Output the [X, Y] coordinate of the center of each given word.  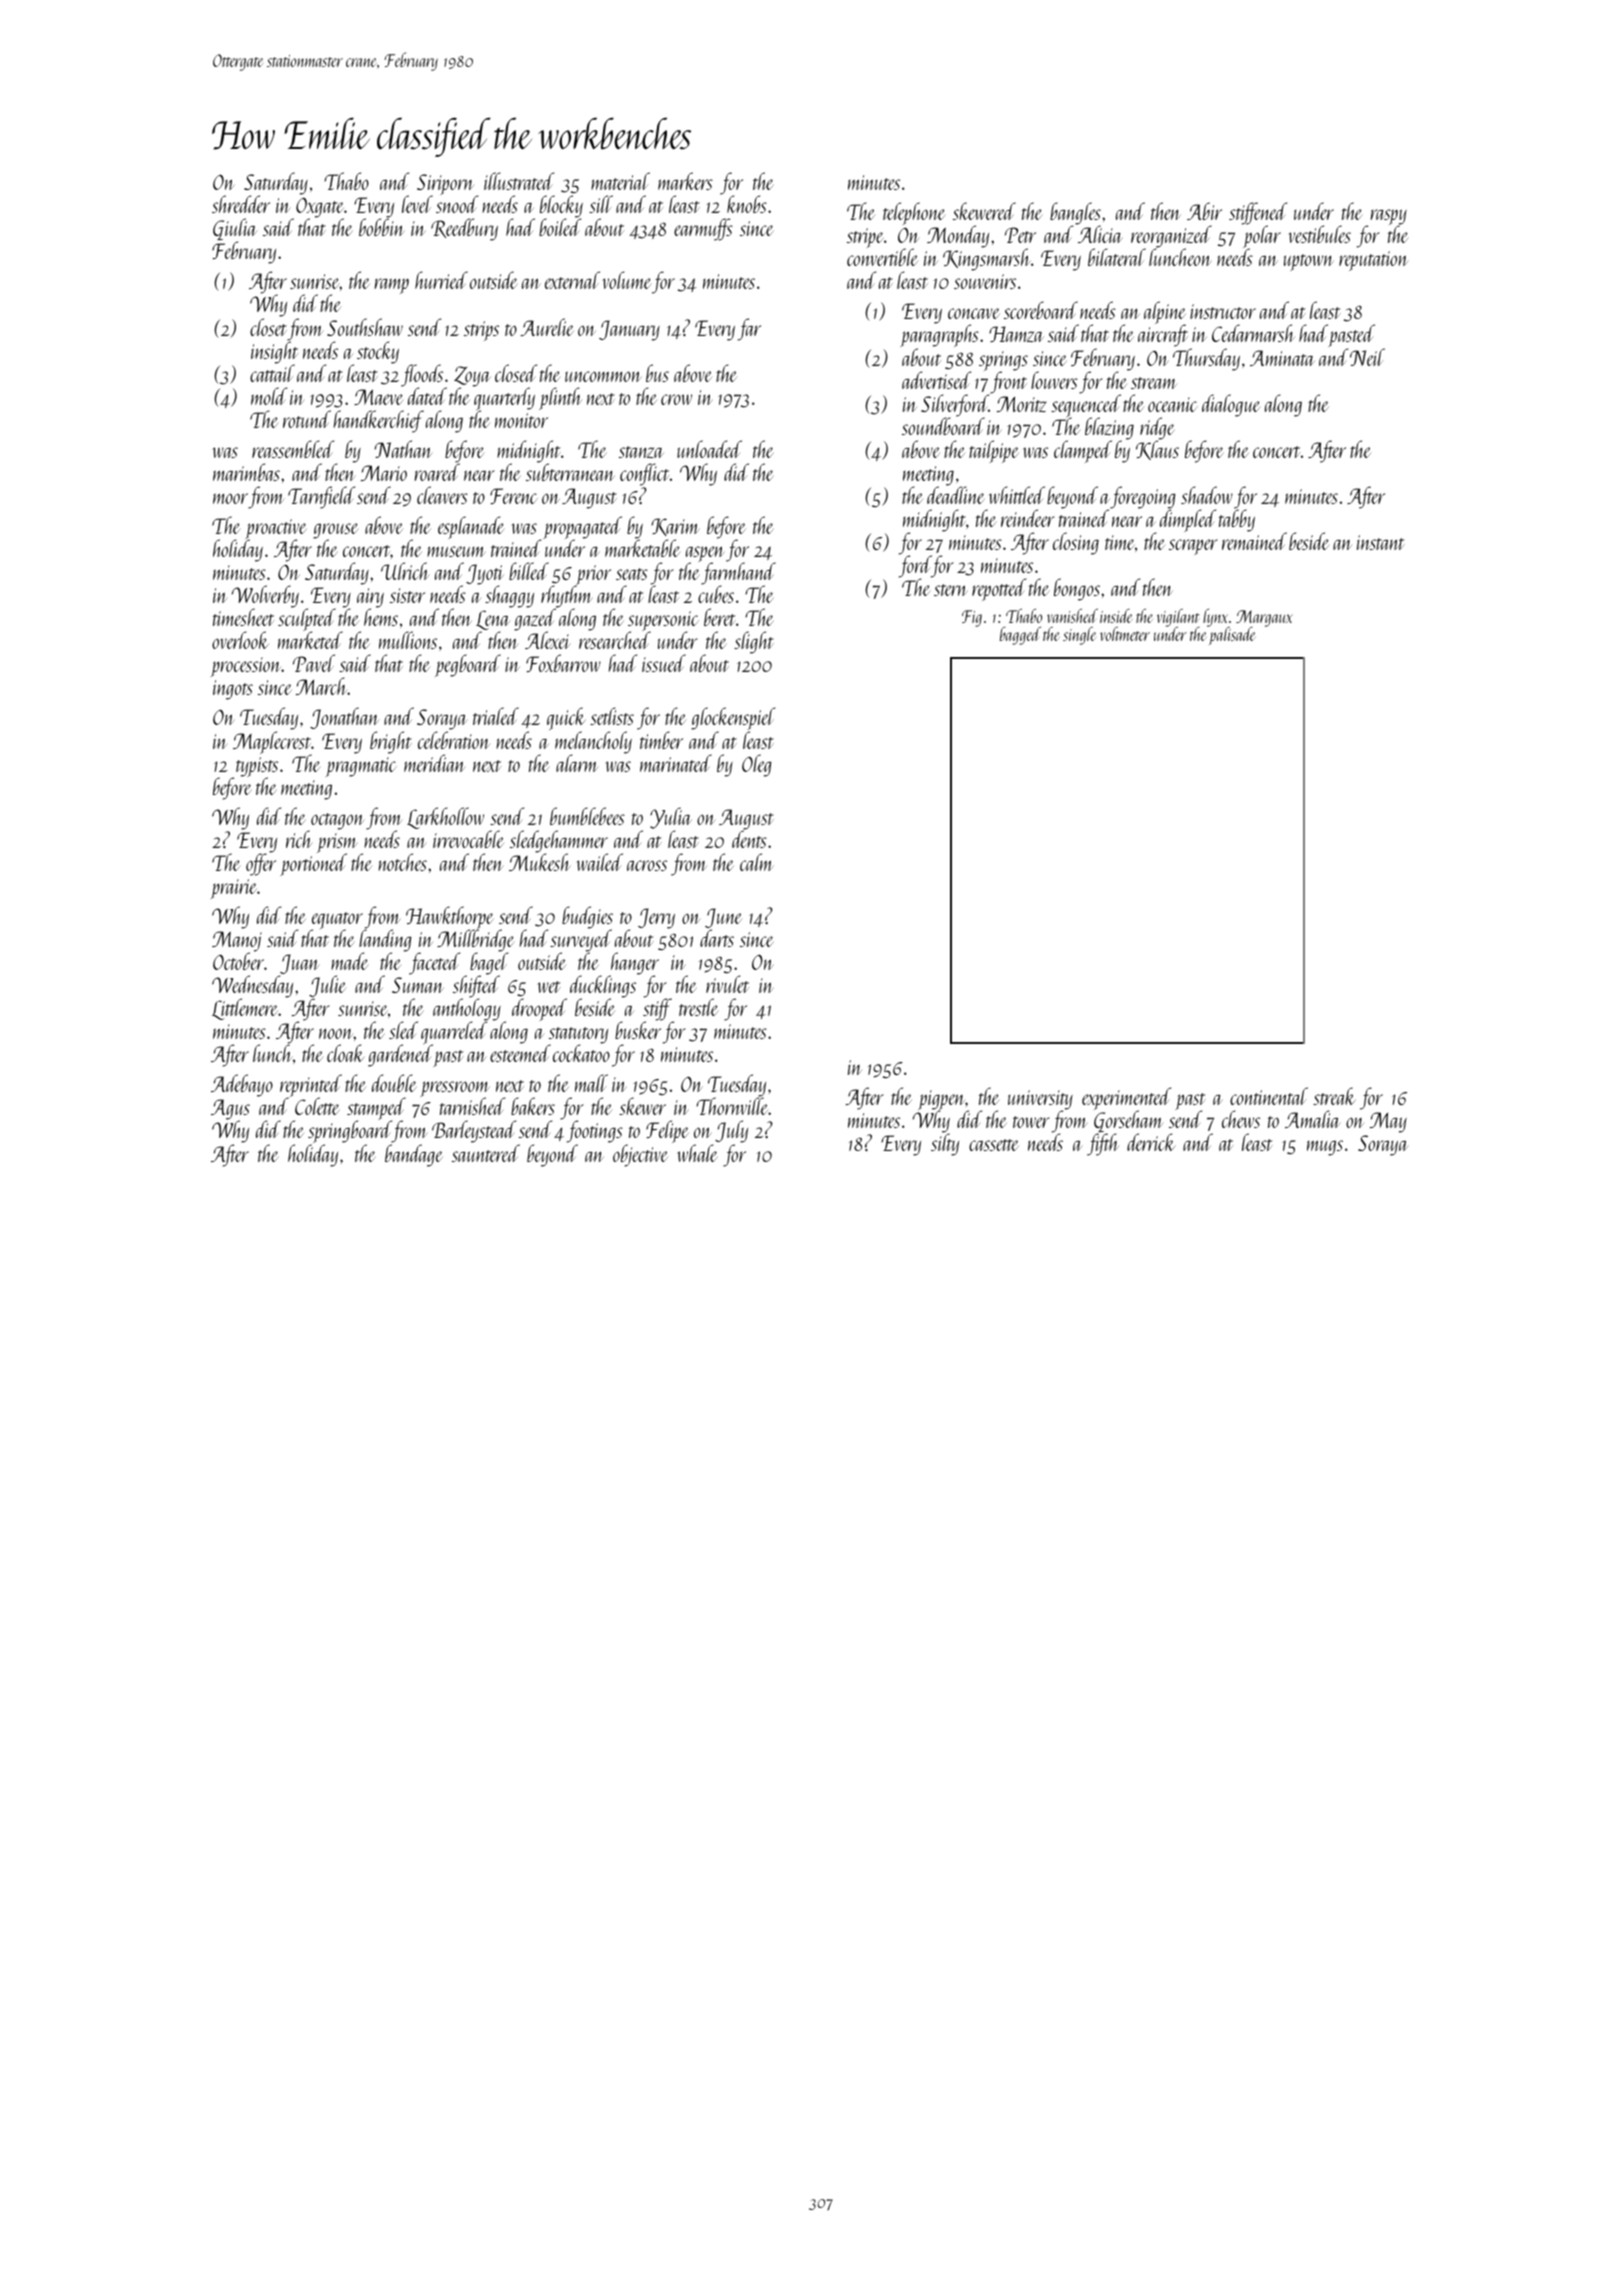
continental [1269, 1096]
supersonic [663, 621]
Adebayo [242, 1085]
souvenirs [985, 281]
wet [549, 987]
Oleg [756, 765]
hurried [441, 280]
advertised [936, 380]
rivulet [727, 984]
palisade [1232, 636]
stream [1154, 383]
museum [456, 551]
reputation [1373, 261]
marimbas [246, 472]
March [322, 686]
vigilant [1178, 618]
